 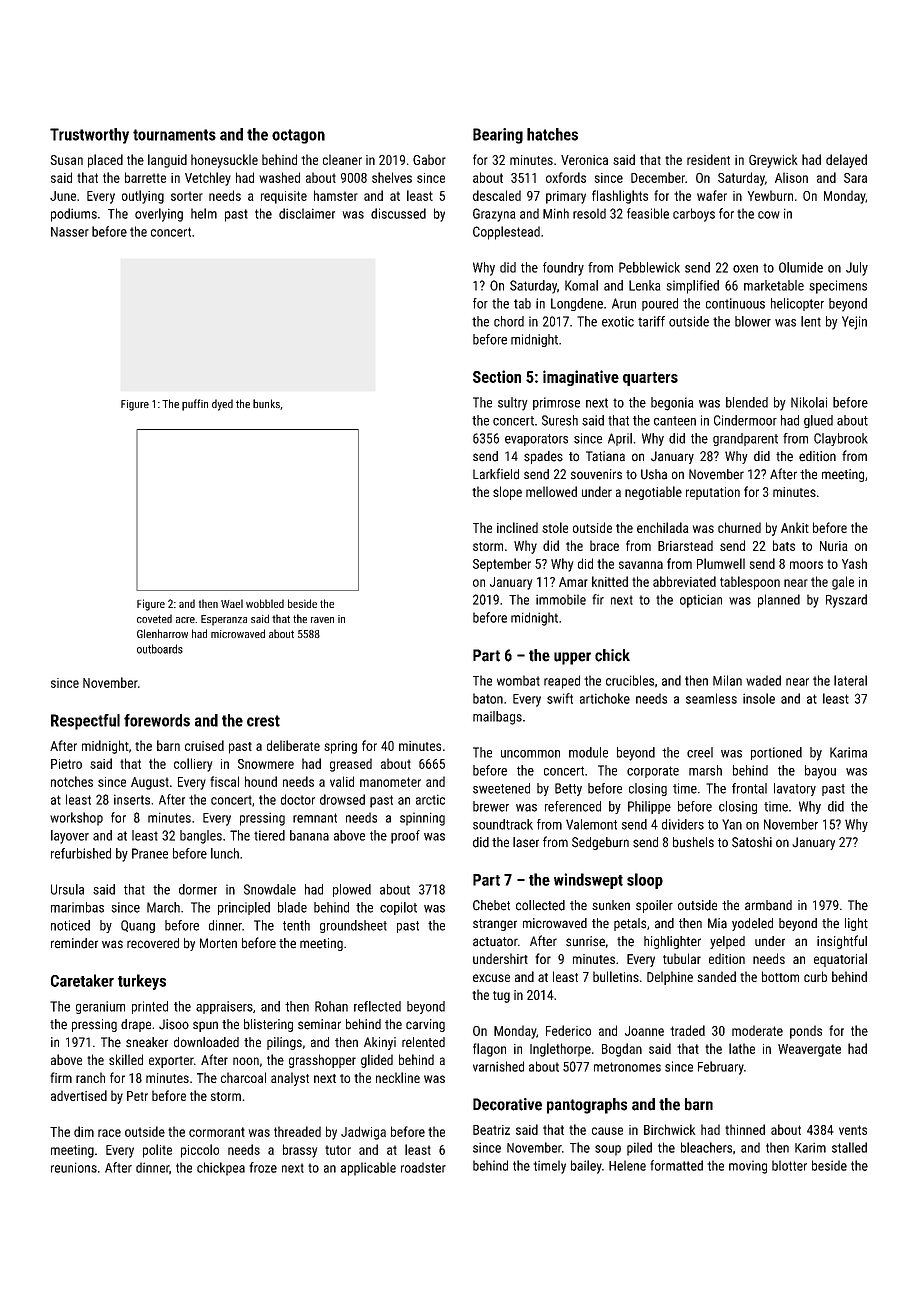 I want to click on waded, so click(x=763, y=680).
